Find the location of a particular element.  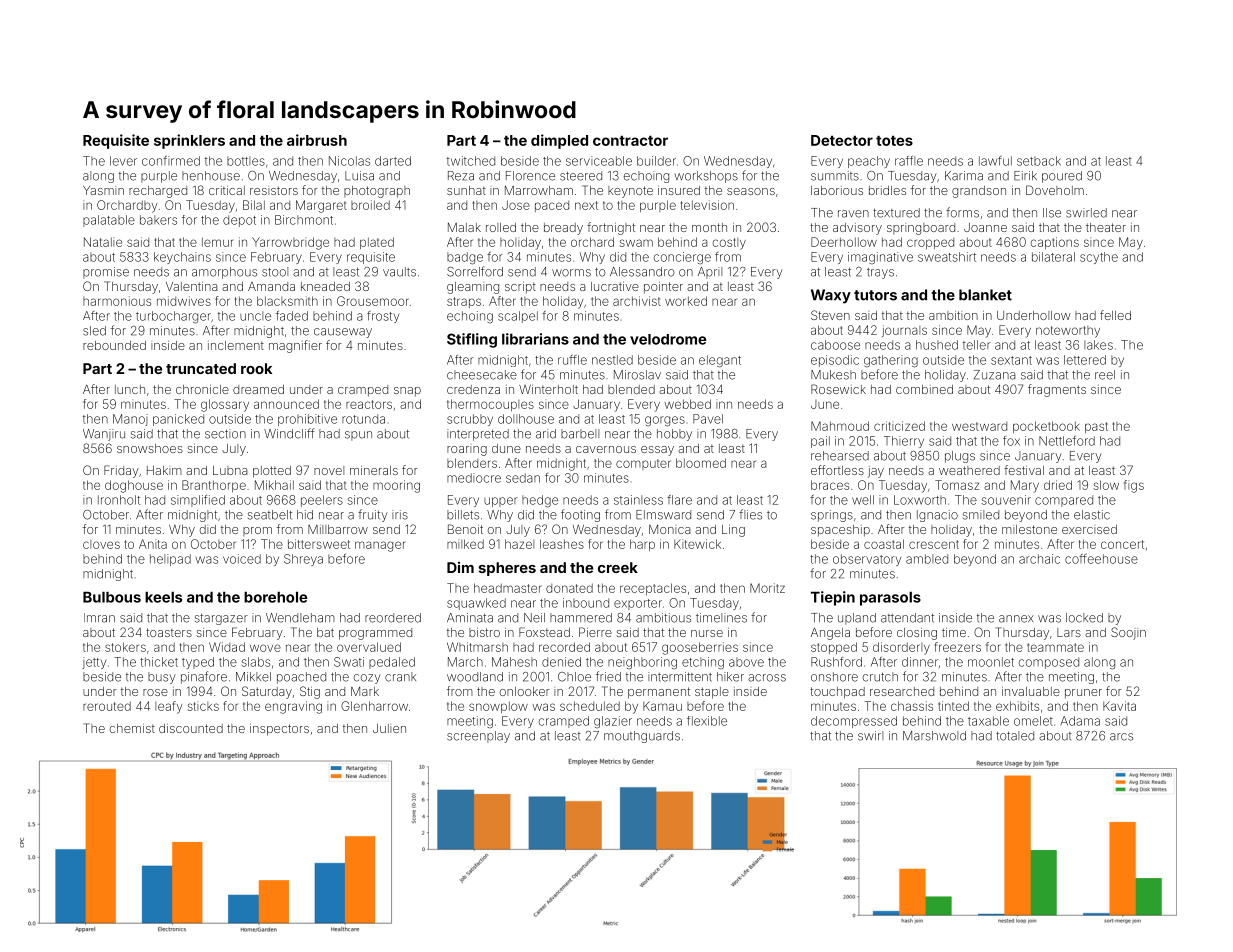

contractor is located at coordinates (630, 141).
